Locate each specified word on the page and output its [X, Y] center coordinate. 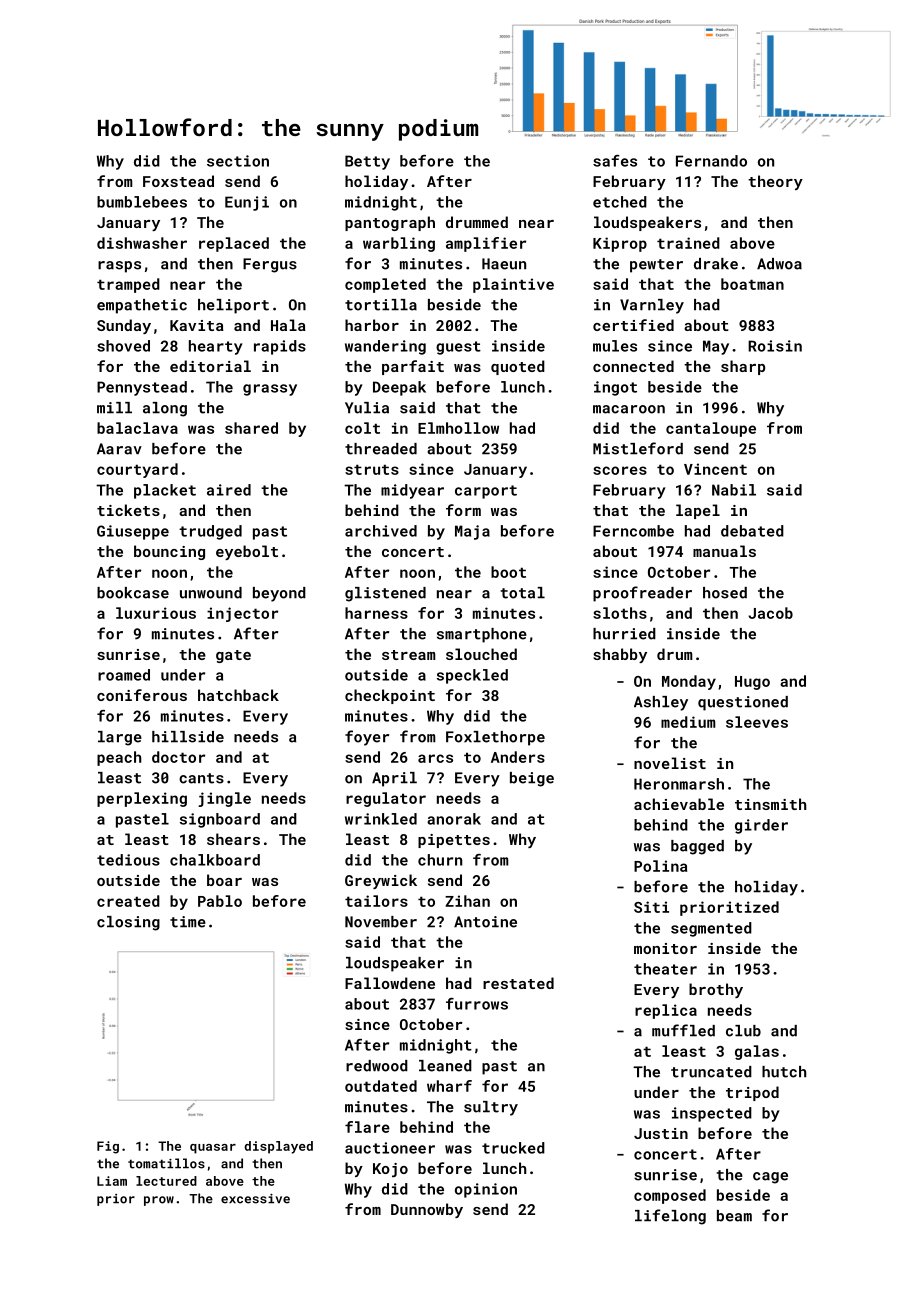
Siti [651, 907]
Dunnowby [427, 1210]
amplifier [486, 244]
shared [251, 428]
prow [159, 1201]
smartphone [482, 635]
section [238, 161]
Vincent [715, 469]
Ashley [661, 703]
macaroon [629, 409]
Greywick [381, 881]
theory [775, 182]
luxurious [156, 613]
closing [128, 923]
